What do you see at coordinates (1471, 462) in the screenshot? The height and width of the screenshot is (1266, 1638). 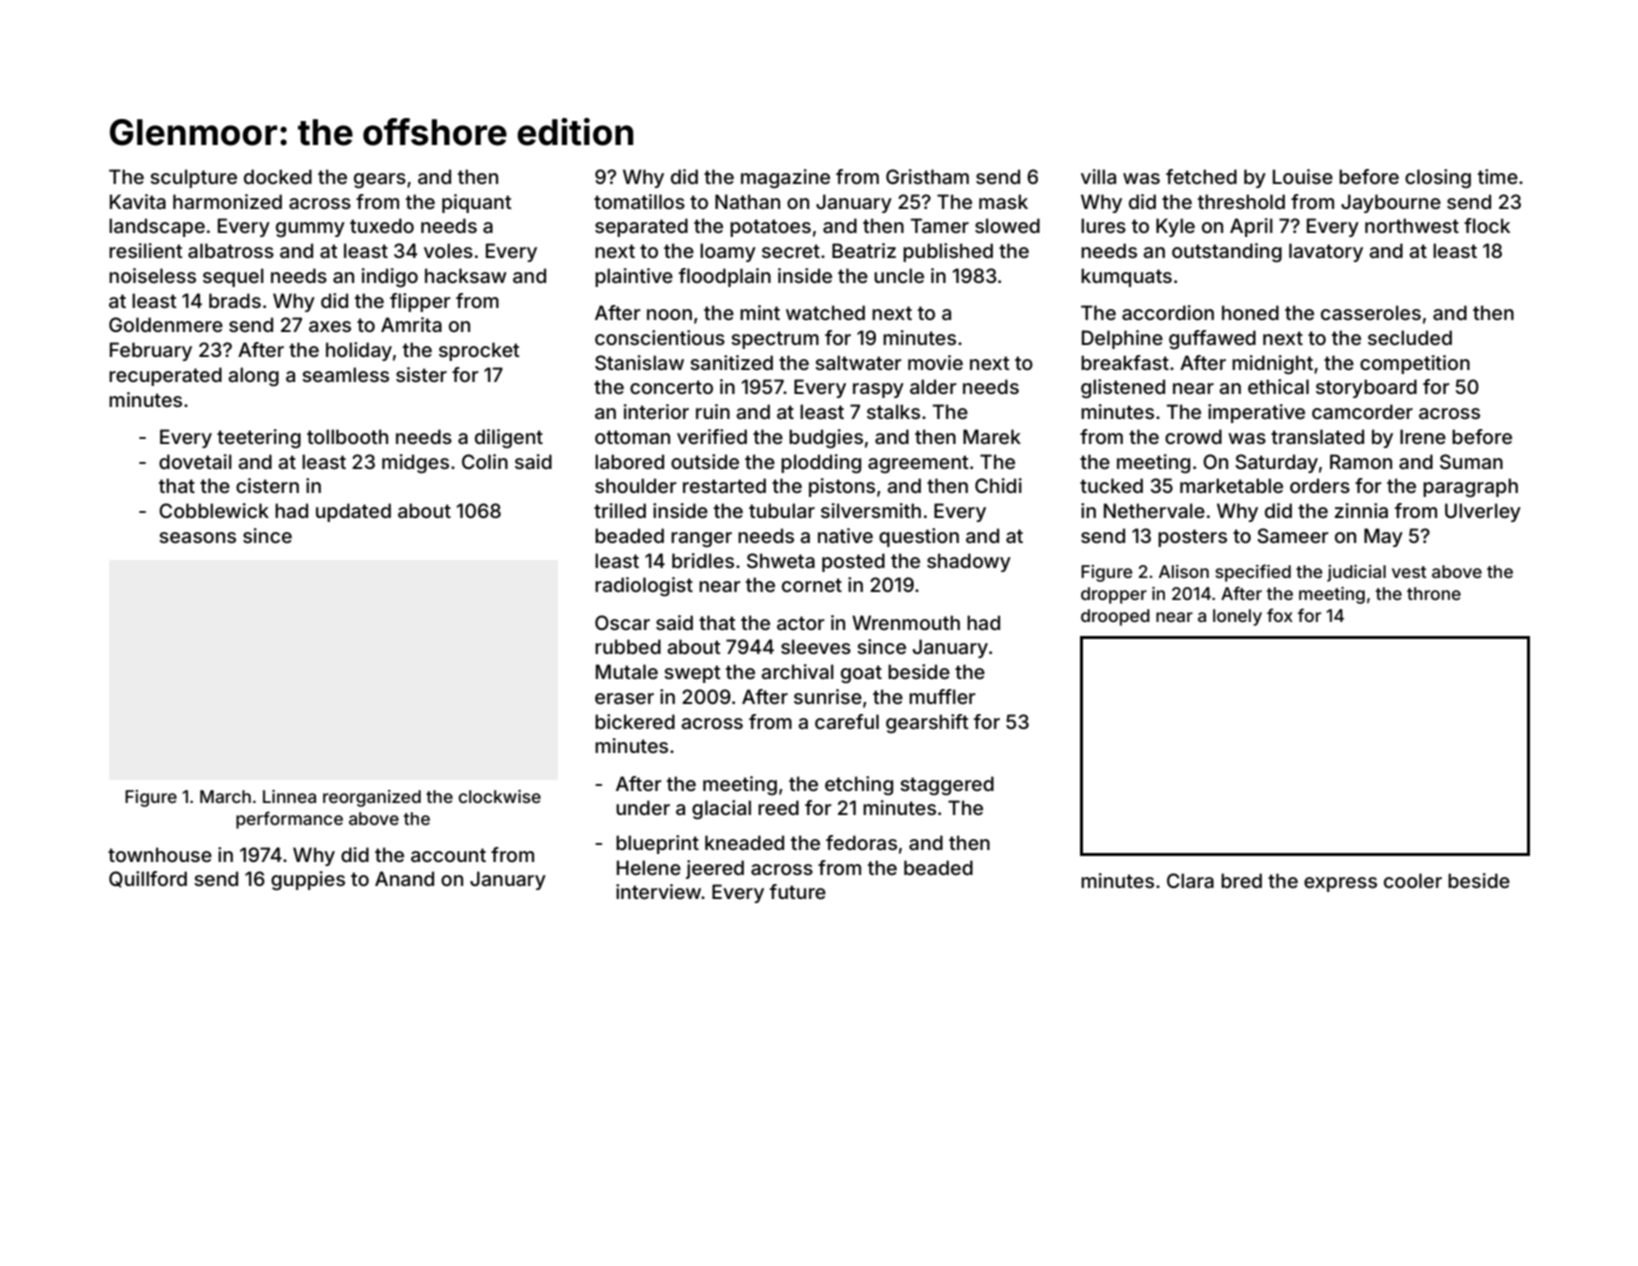 I see `Suman` at bounding box center [1471, 462].
